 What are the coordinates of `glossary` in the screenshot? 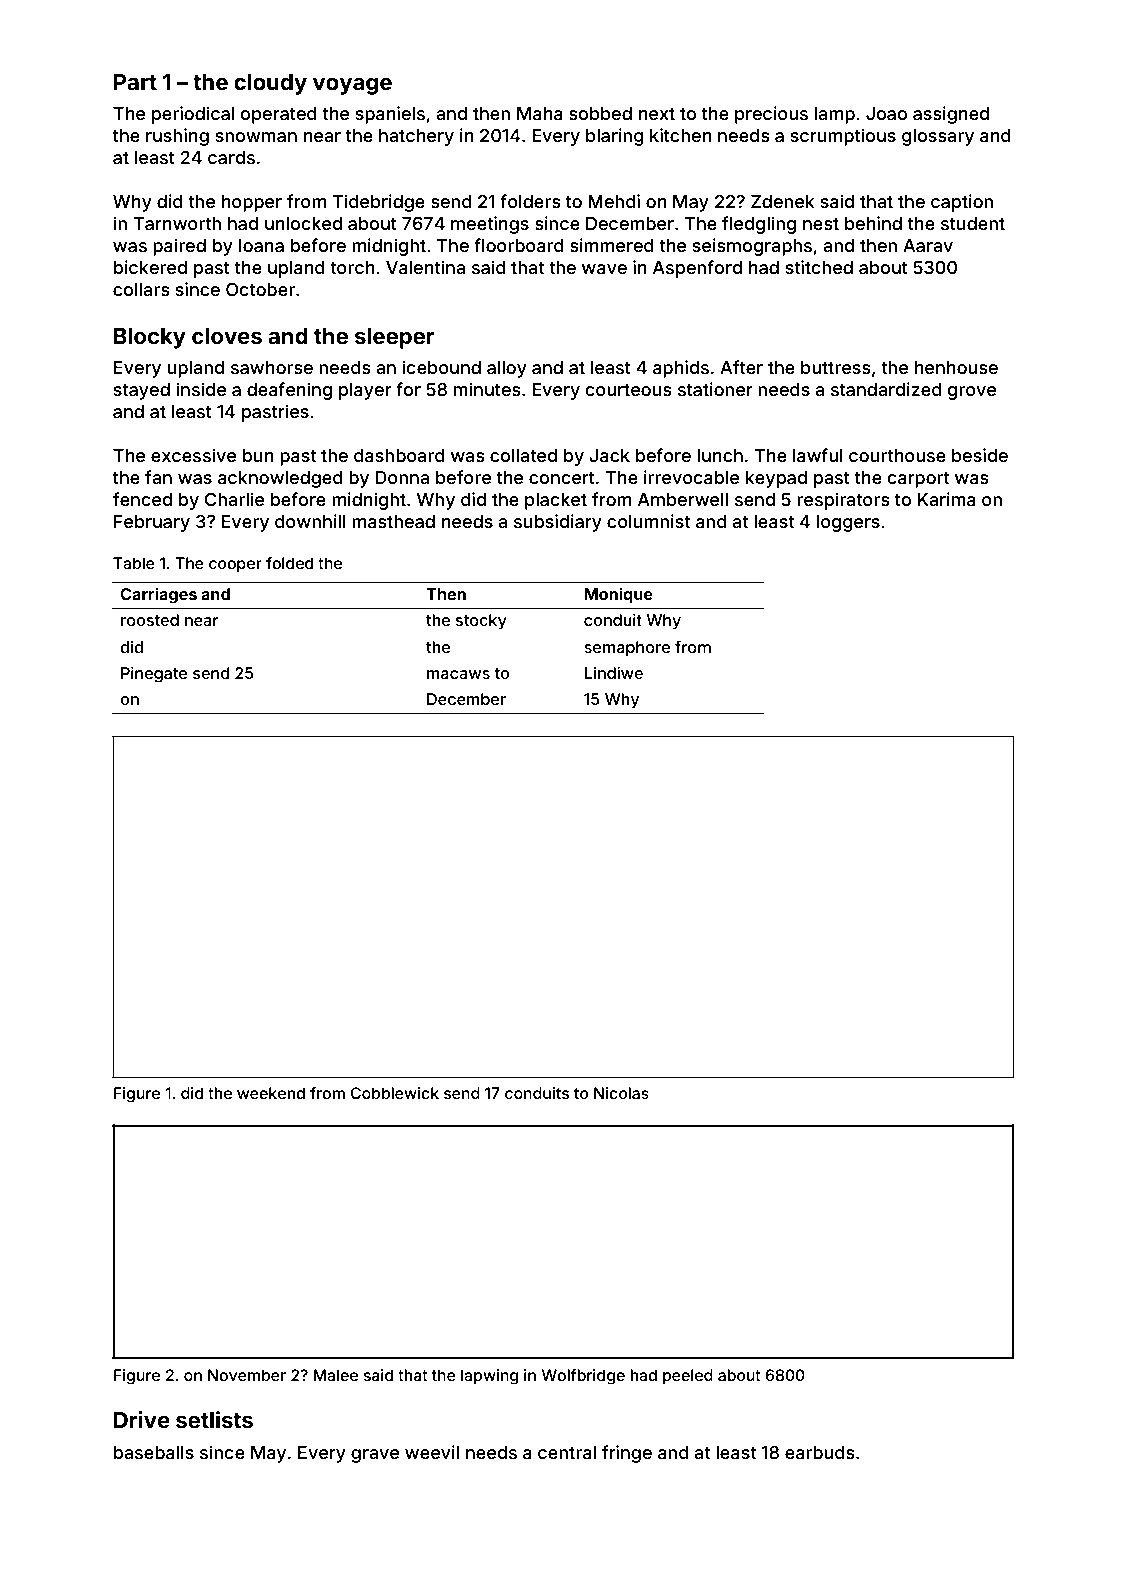 It's located at (938, 137).
